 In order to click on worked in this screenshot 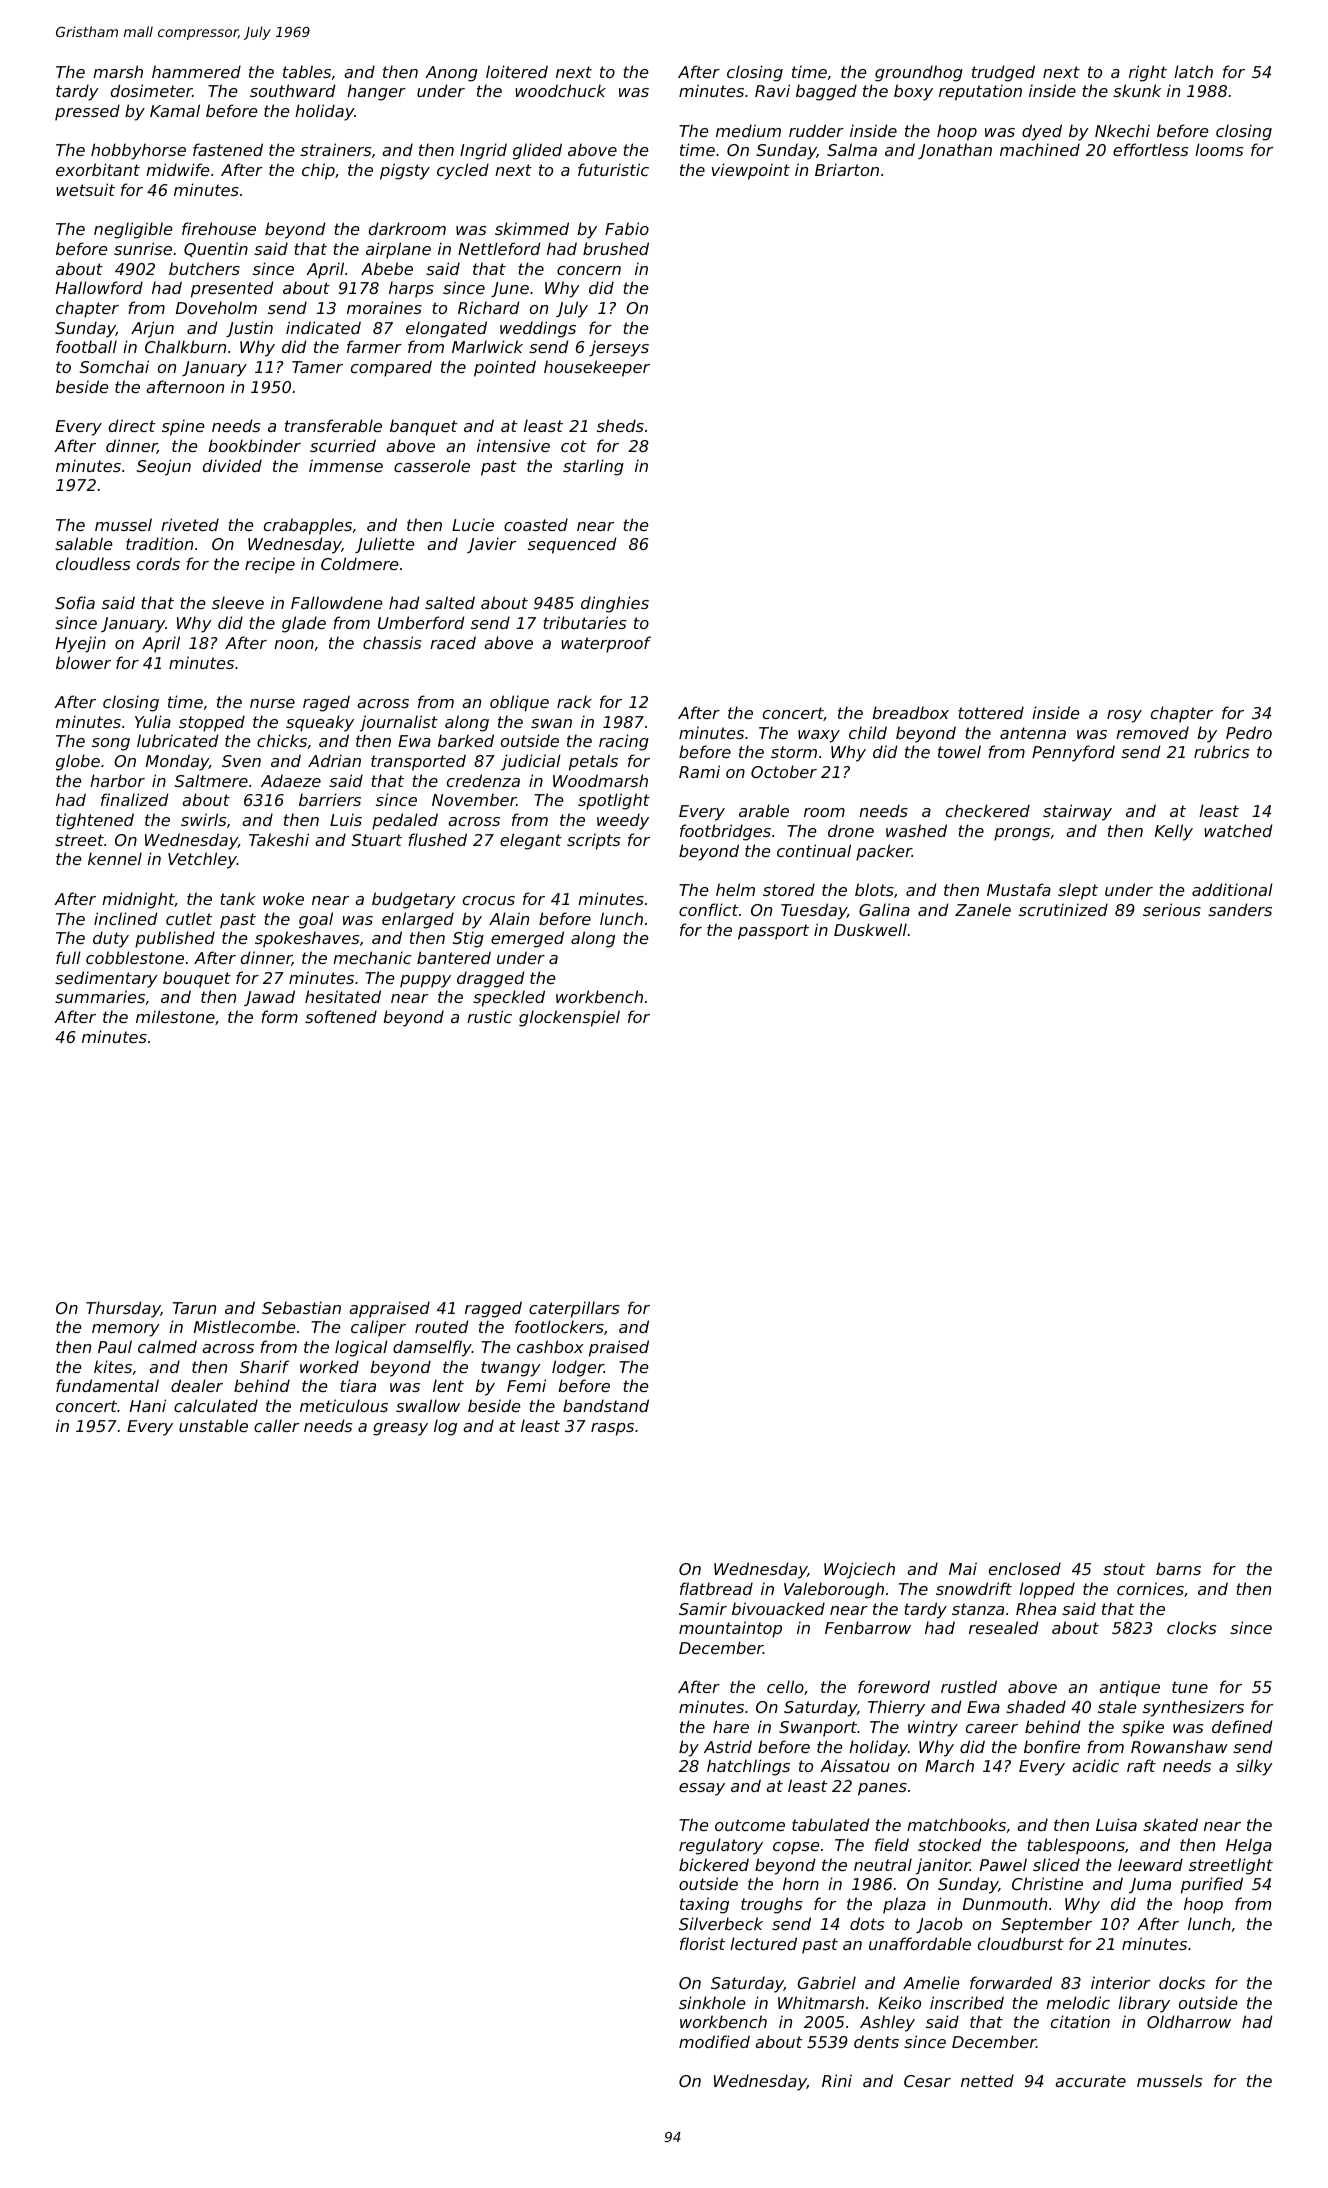, I will do `click(329, 1366)`.
